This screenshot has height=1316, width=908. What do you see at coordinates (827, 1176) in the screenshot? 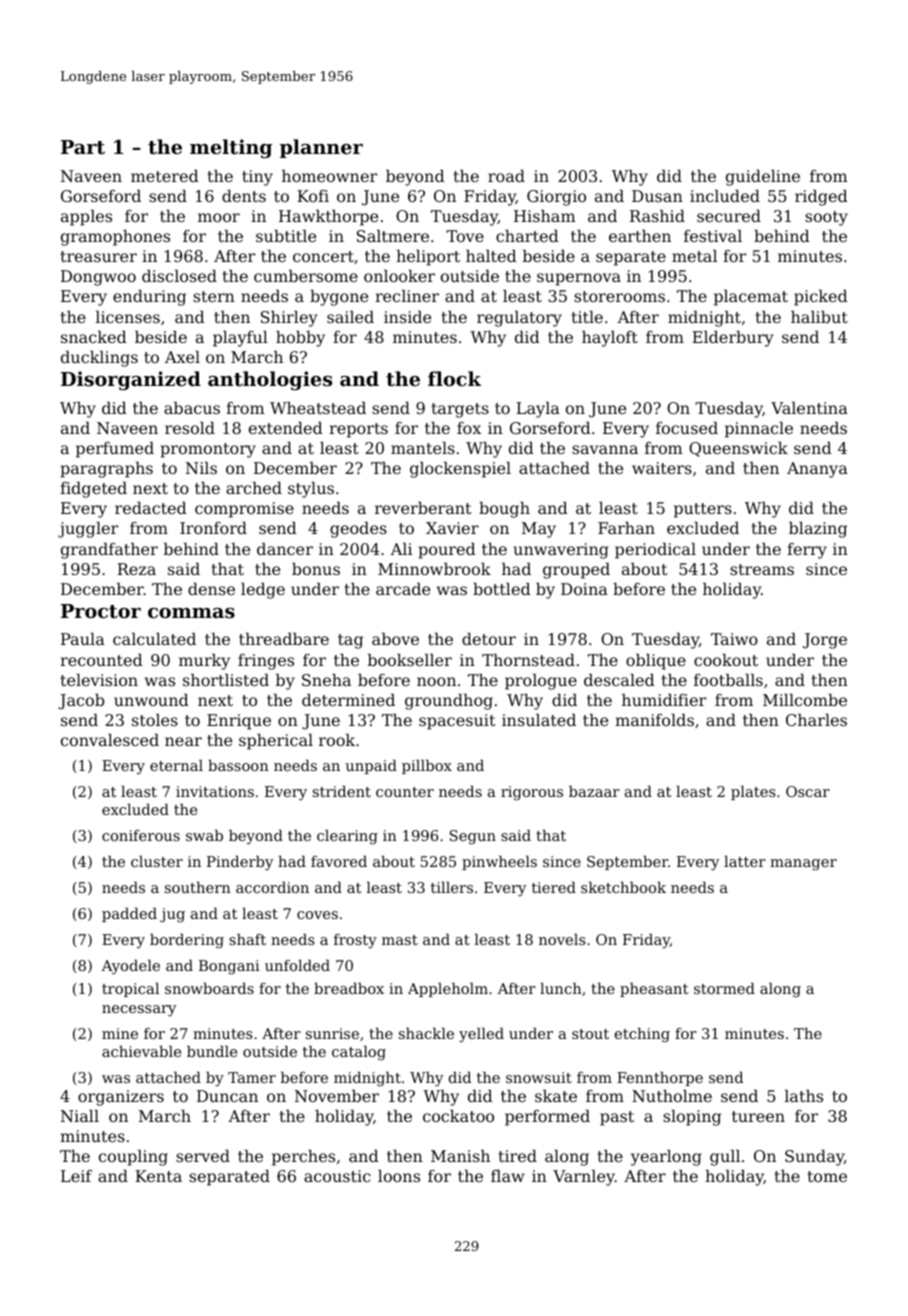
I see `tome` at bounding box center [827, 1176].
